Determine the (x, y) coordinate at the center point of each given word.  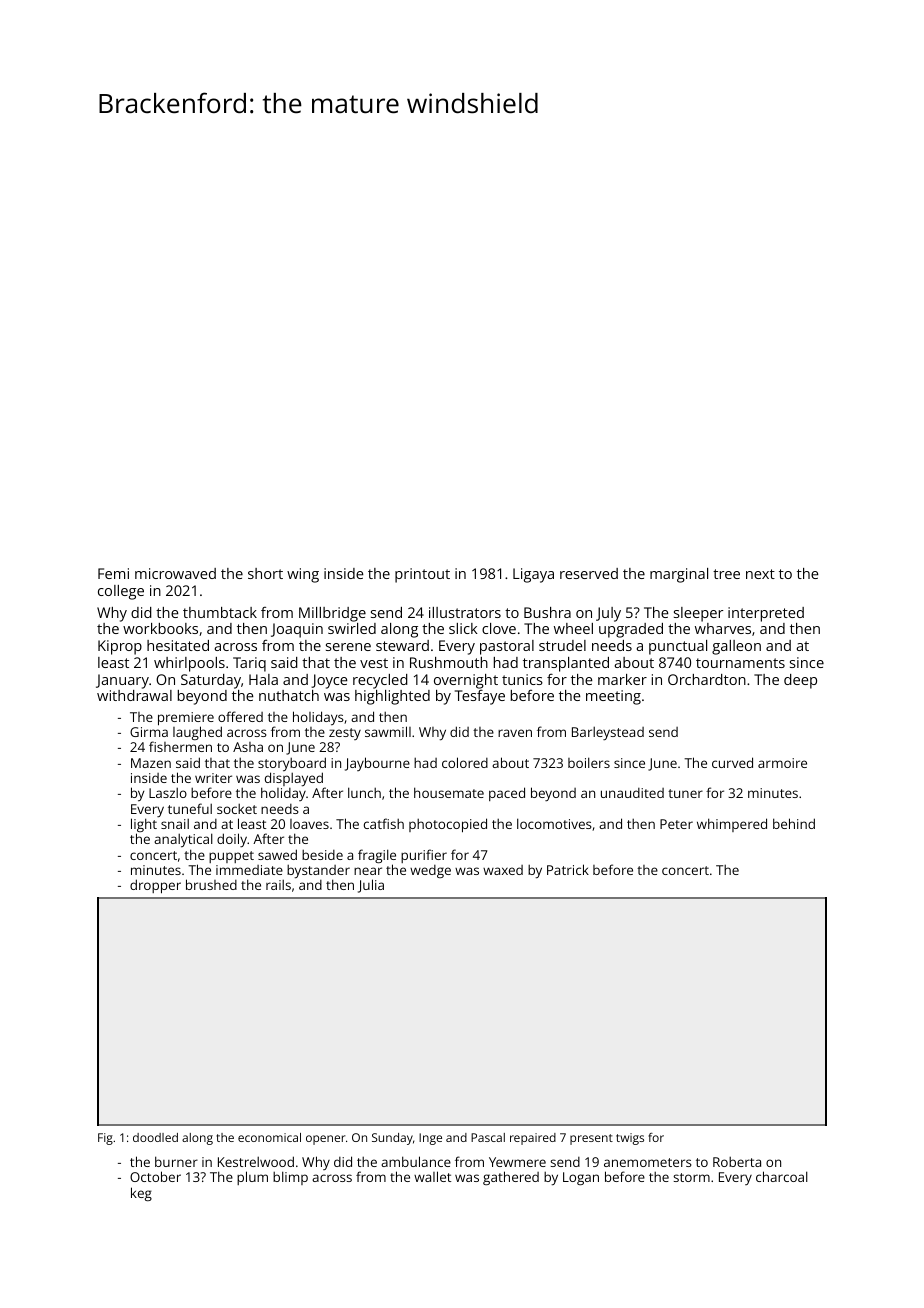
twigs (630, 1139)
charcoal (782, 1176)
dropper (155, 886)
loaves (309, 824)
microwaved (175, 573)
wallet (432, 1176)
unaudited (632, 793)
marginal (679, 575)
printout (422, 575)
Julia (371, 886)
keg (141, 1194)
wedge (430, 871)
